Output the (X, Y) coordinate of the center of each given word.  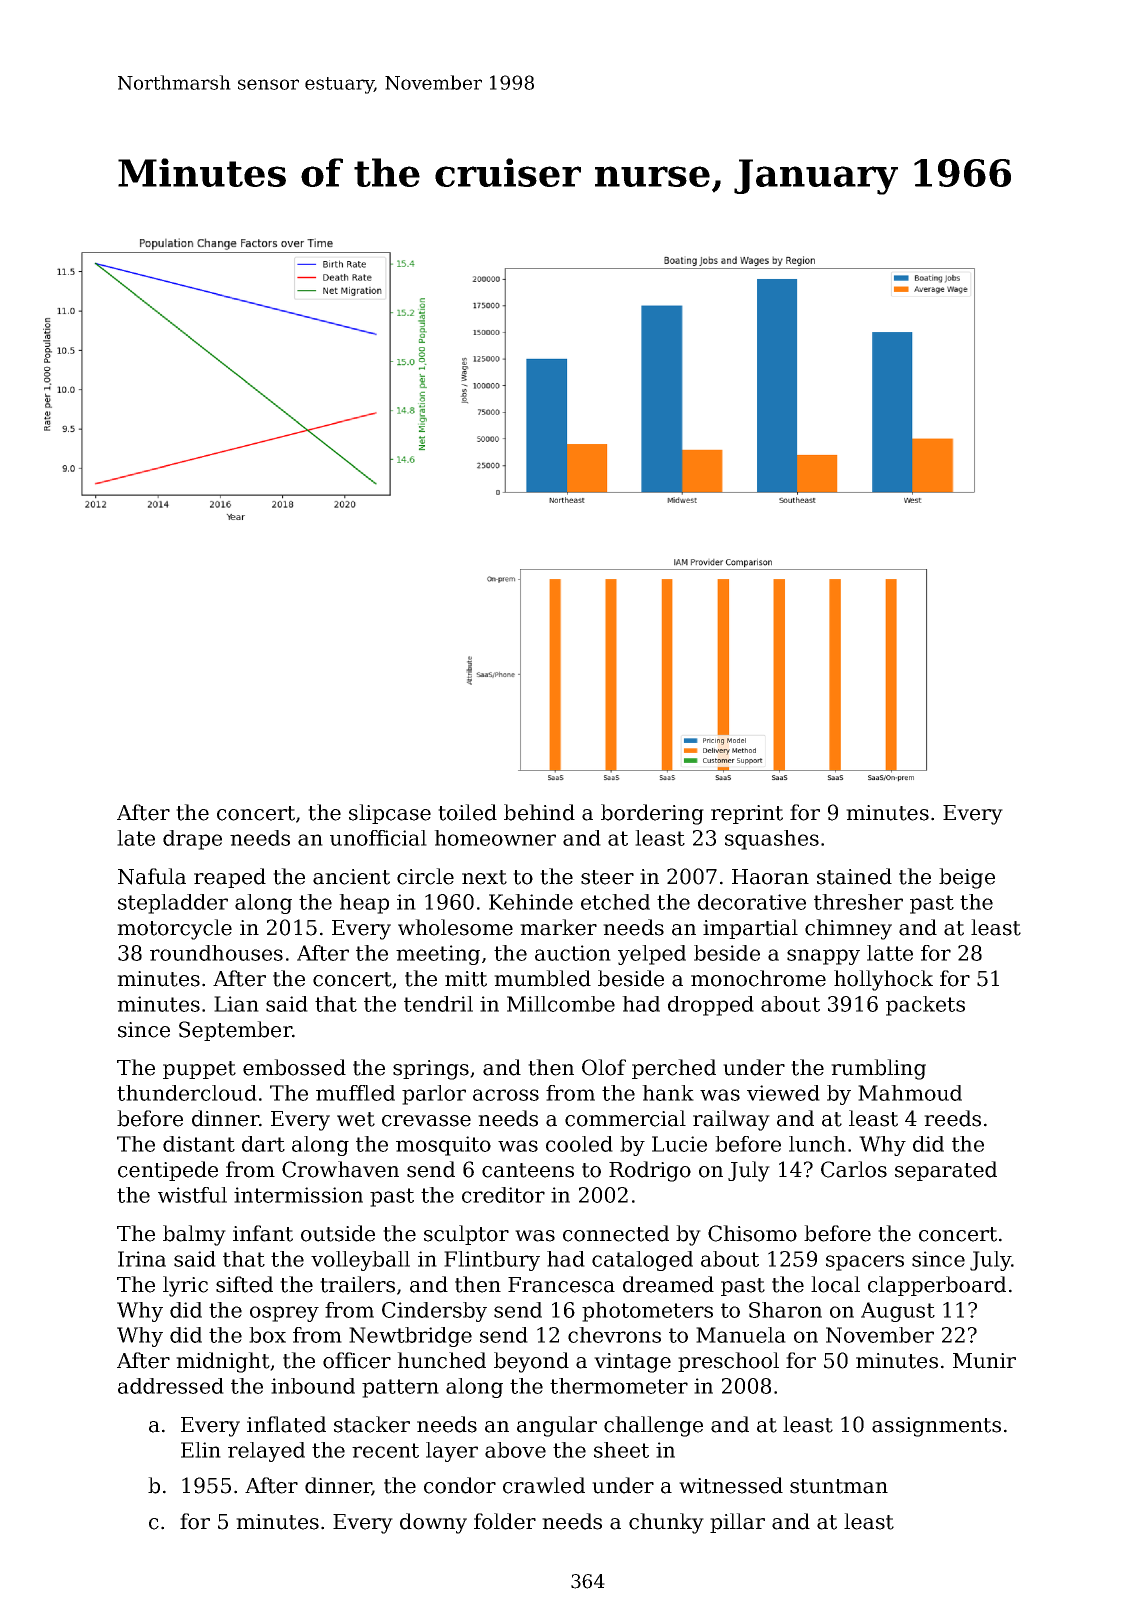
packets (925, 1006)
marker (558, 927)
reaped (230, 878)
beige (967, 878)
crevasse (426, 1121)
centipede (168, 1171)
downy (433, 1523)
